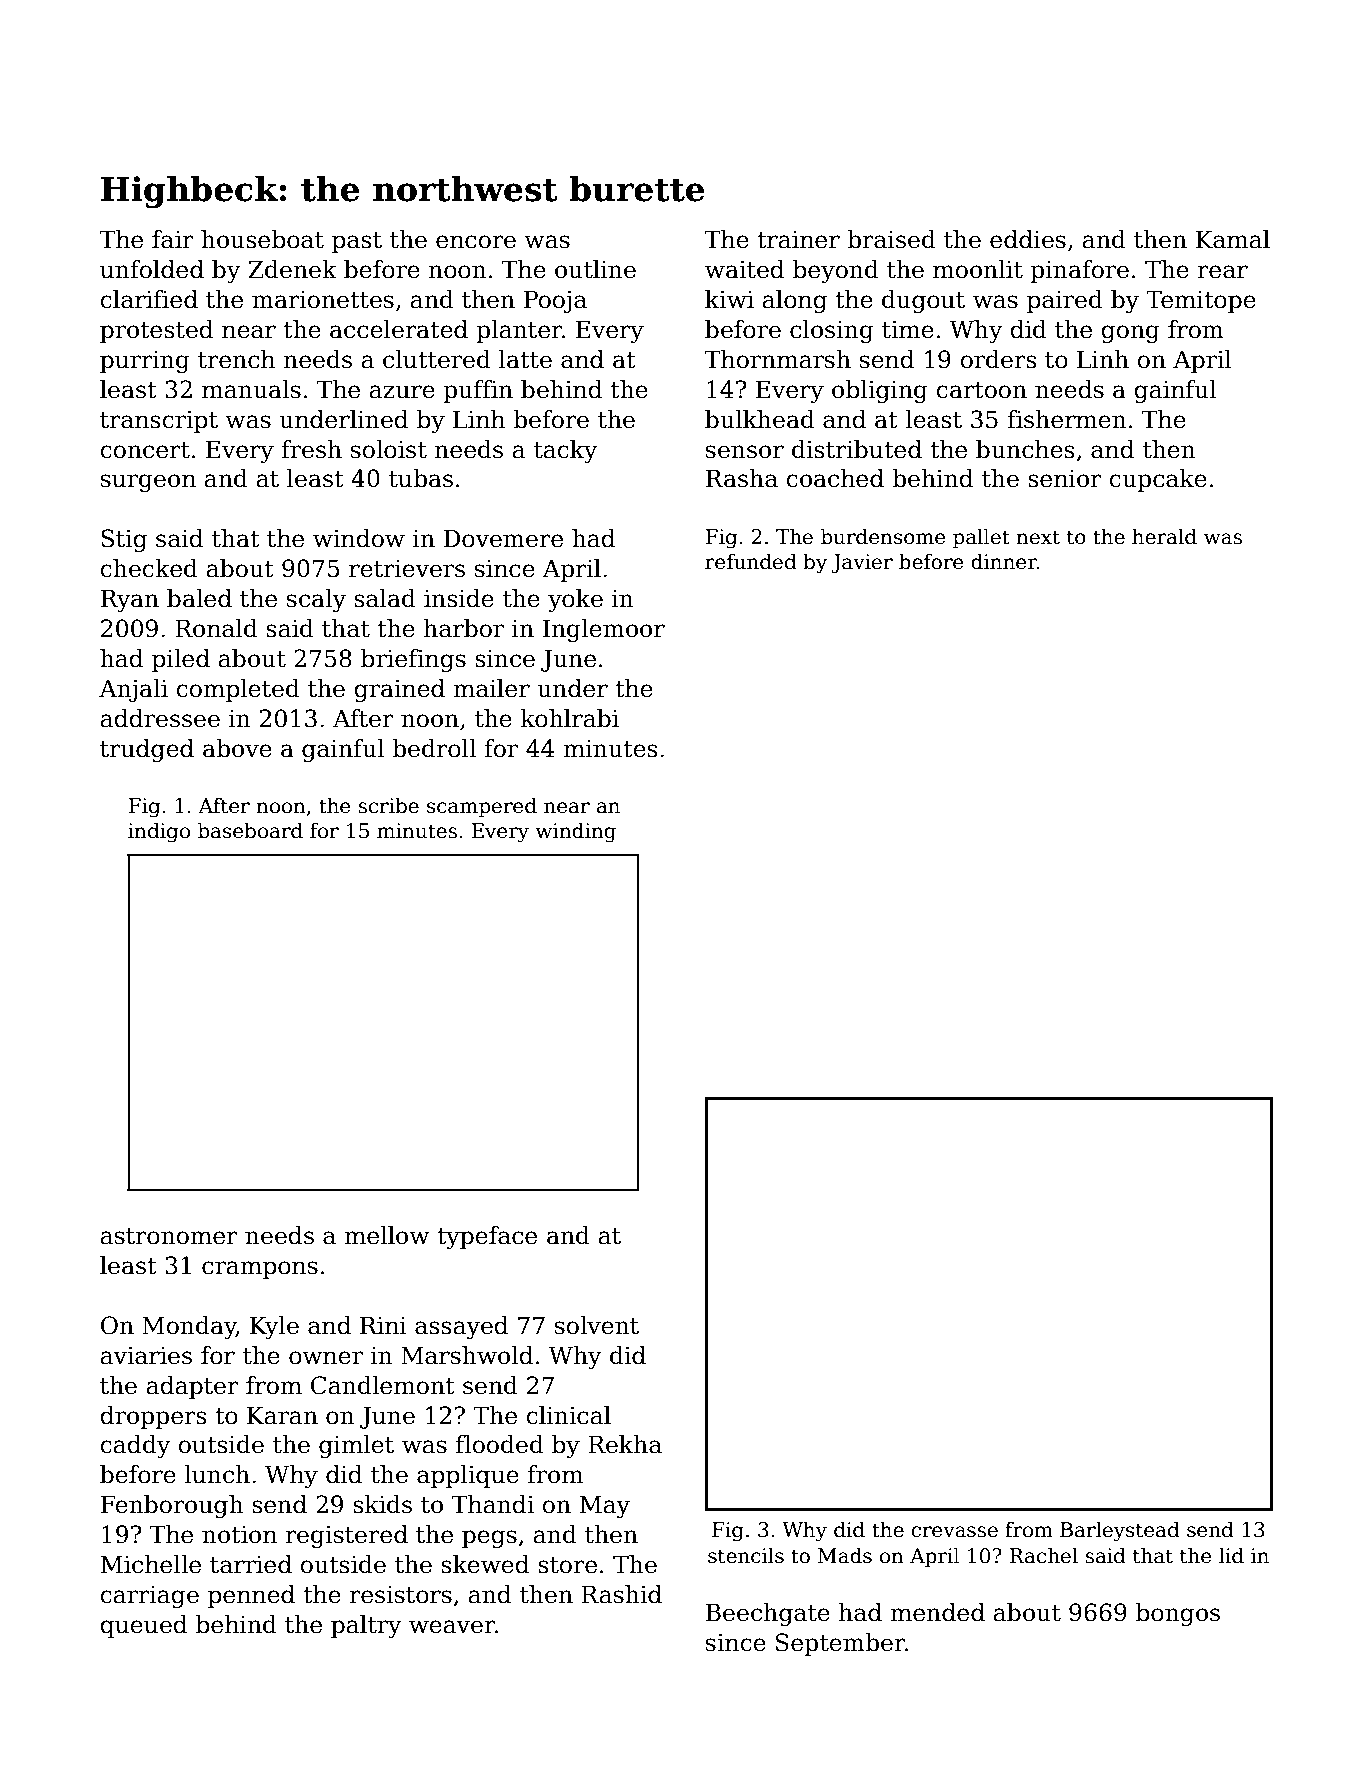 The width and height of the image is (1372, 1776). I want to click on droppers, so click(154, 1417).
